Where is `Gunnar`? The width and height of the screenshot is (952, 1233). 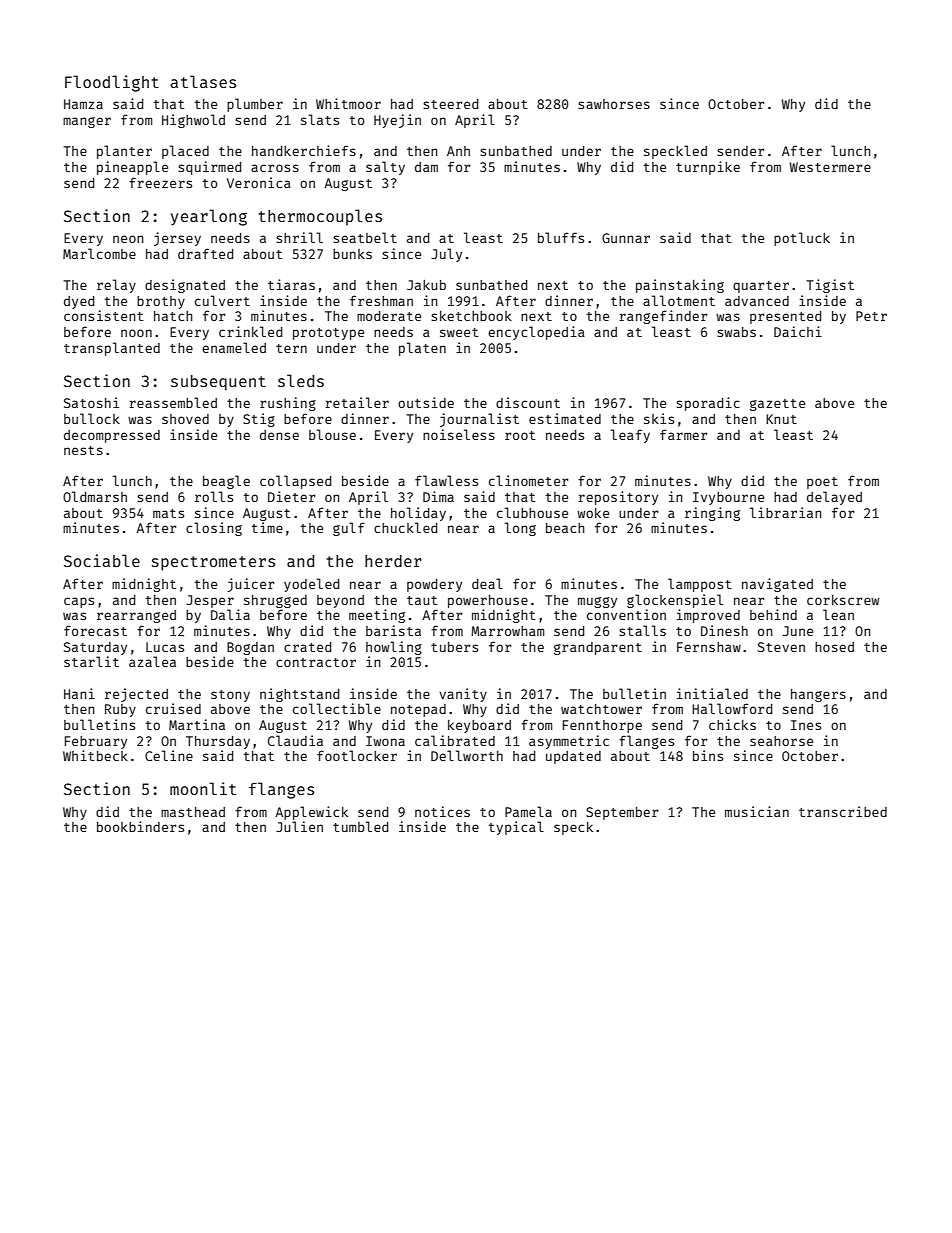
Gunnar is located at coordinates (626, 238).
